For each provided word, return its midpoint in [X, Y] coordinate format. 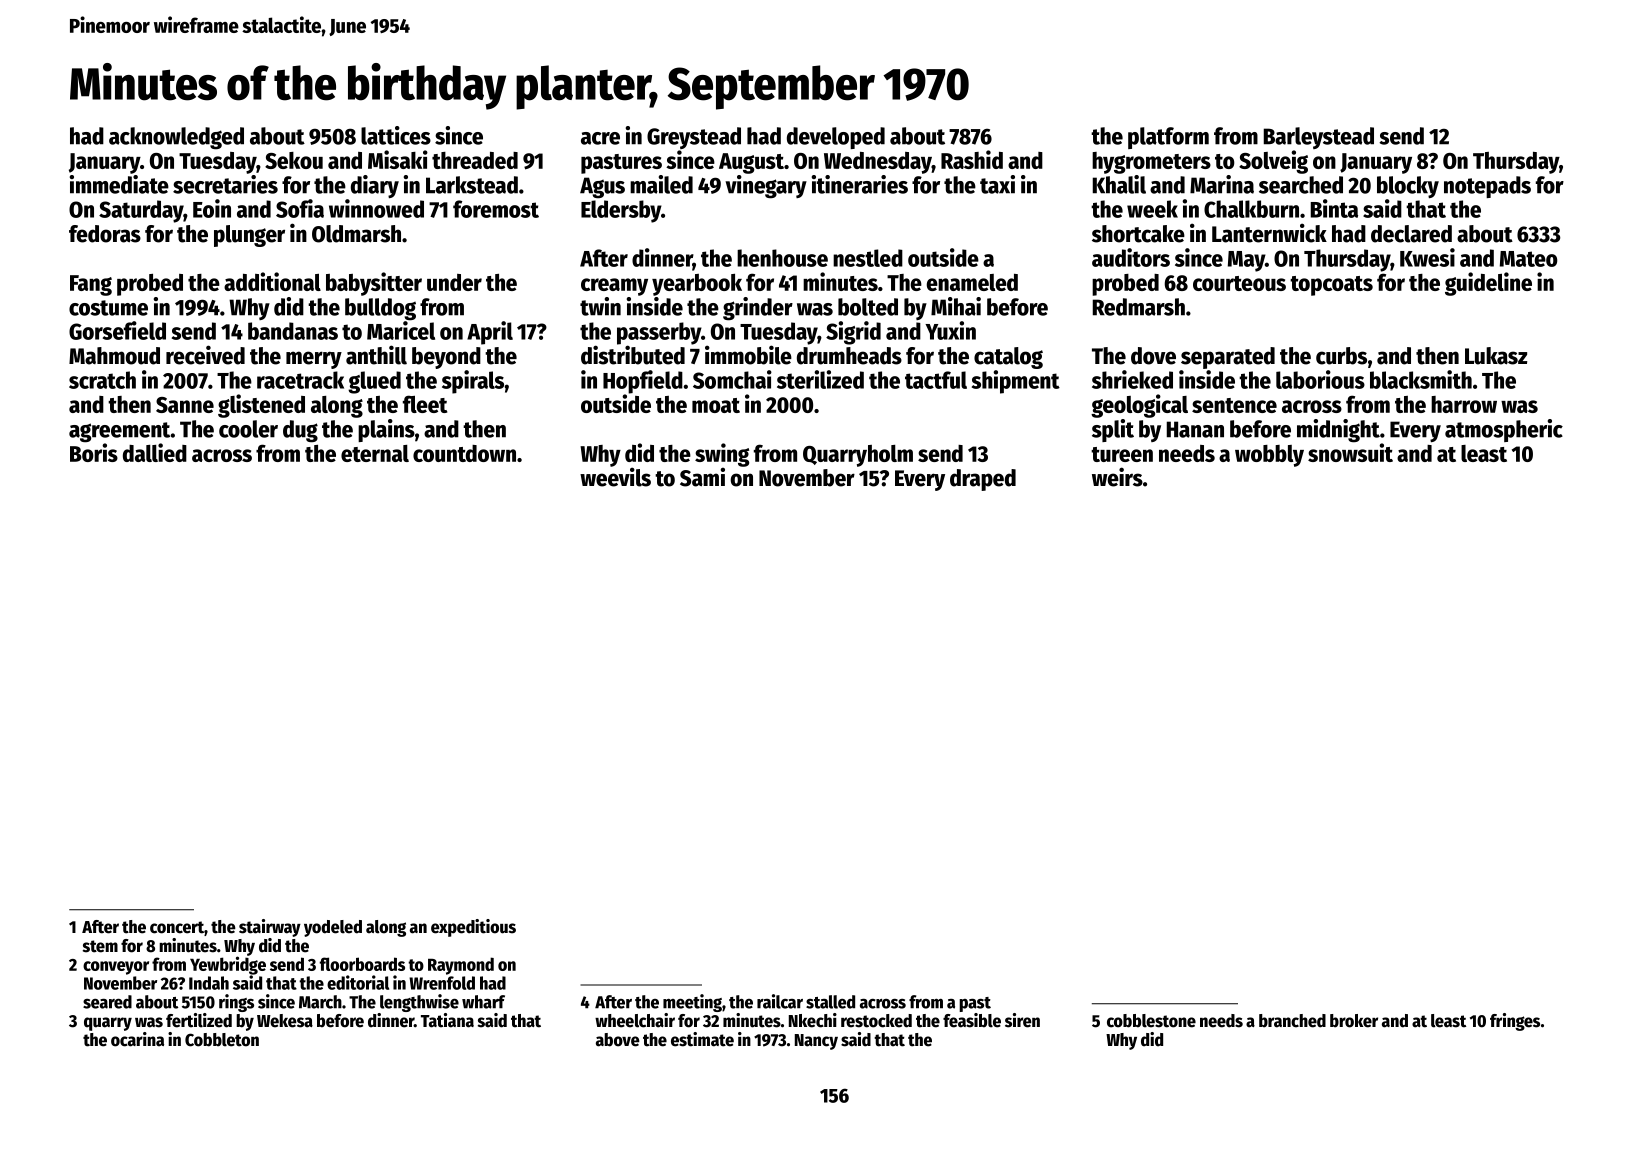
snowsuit [1350, 452]
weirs [1117, 477]
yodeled [333, 928]
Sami [702, 477]
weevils [615, 477]
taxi [997, 184]
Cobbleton [222, 1040]
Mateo [1529, 259]
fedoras [105, 234]
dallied [155, 452]
